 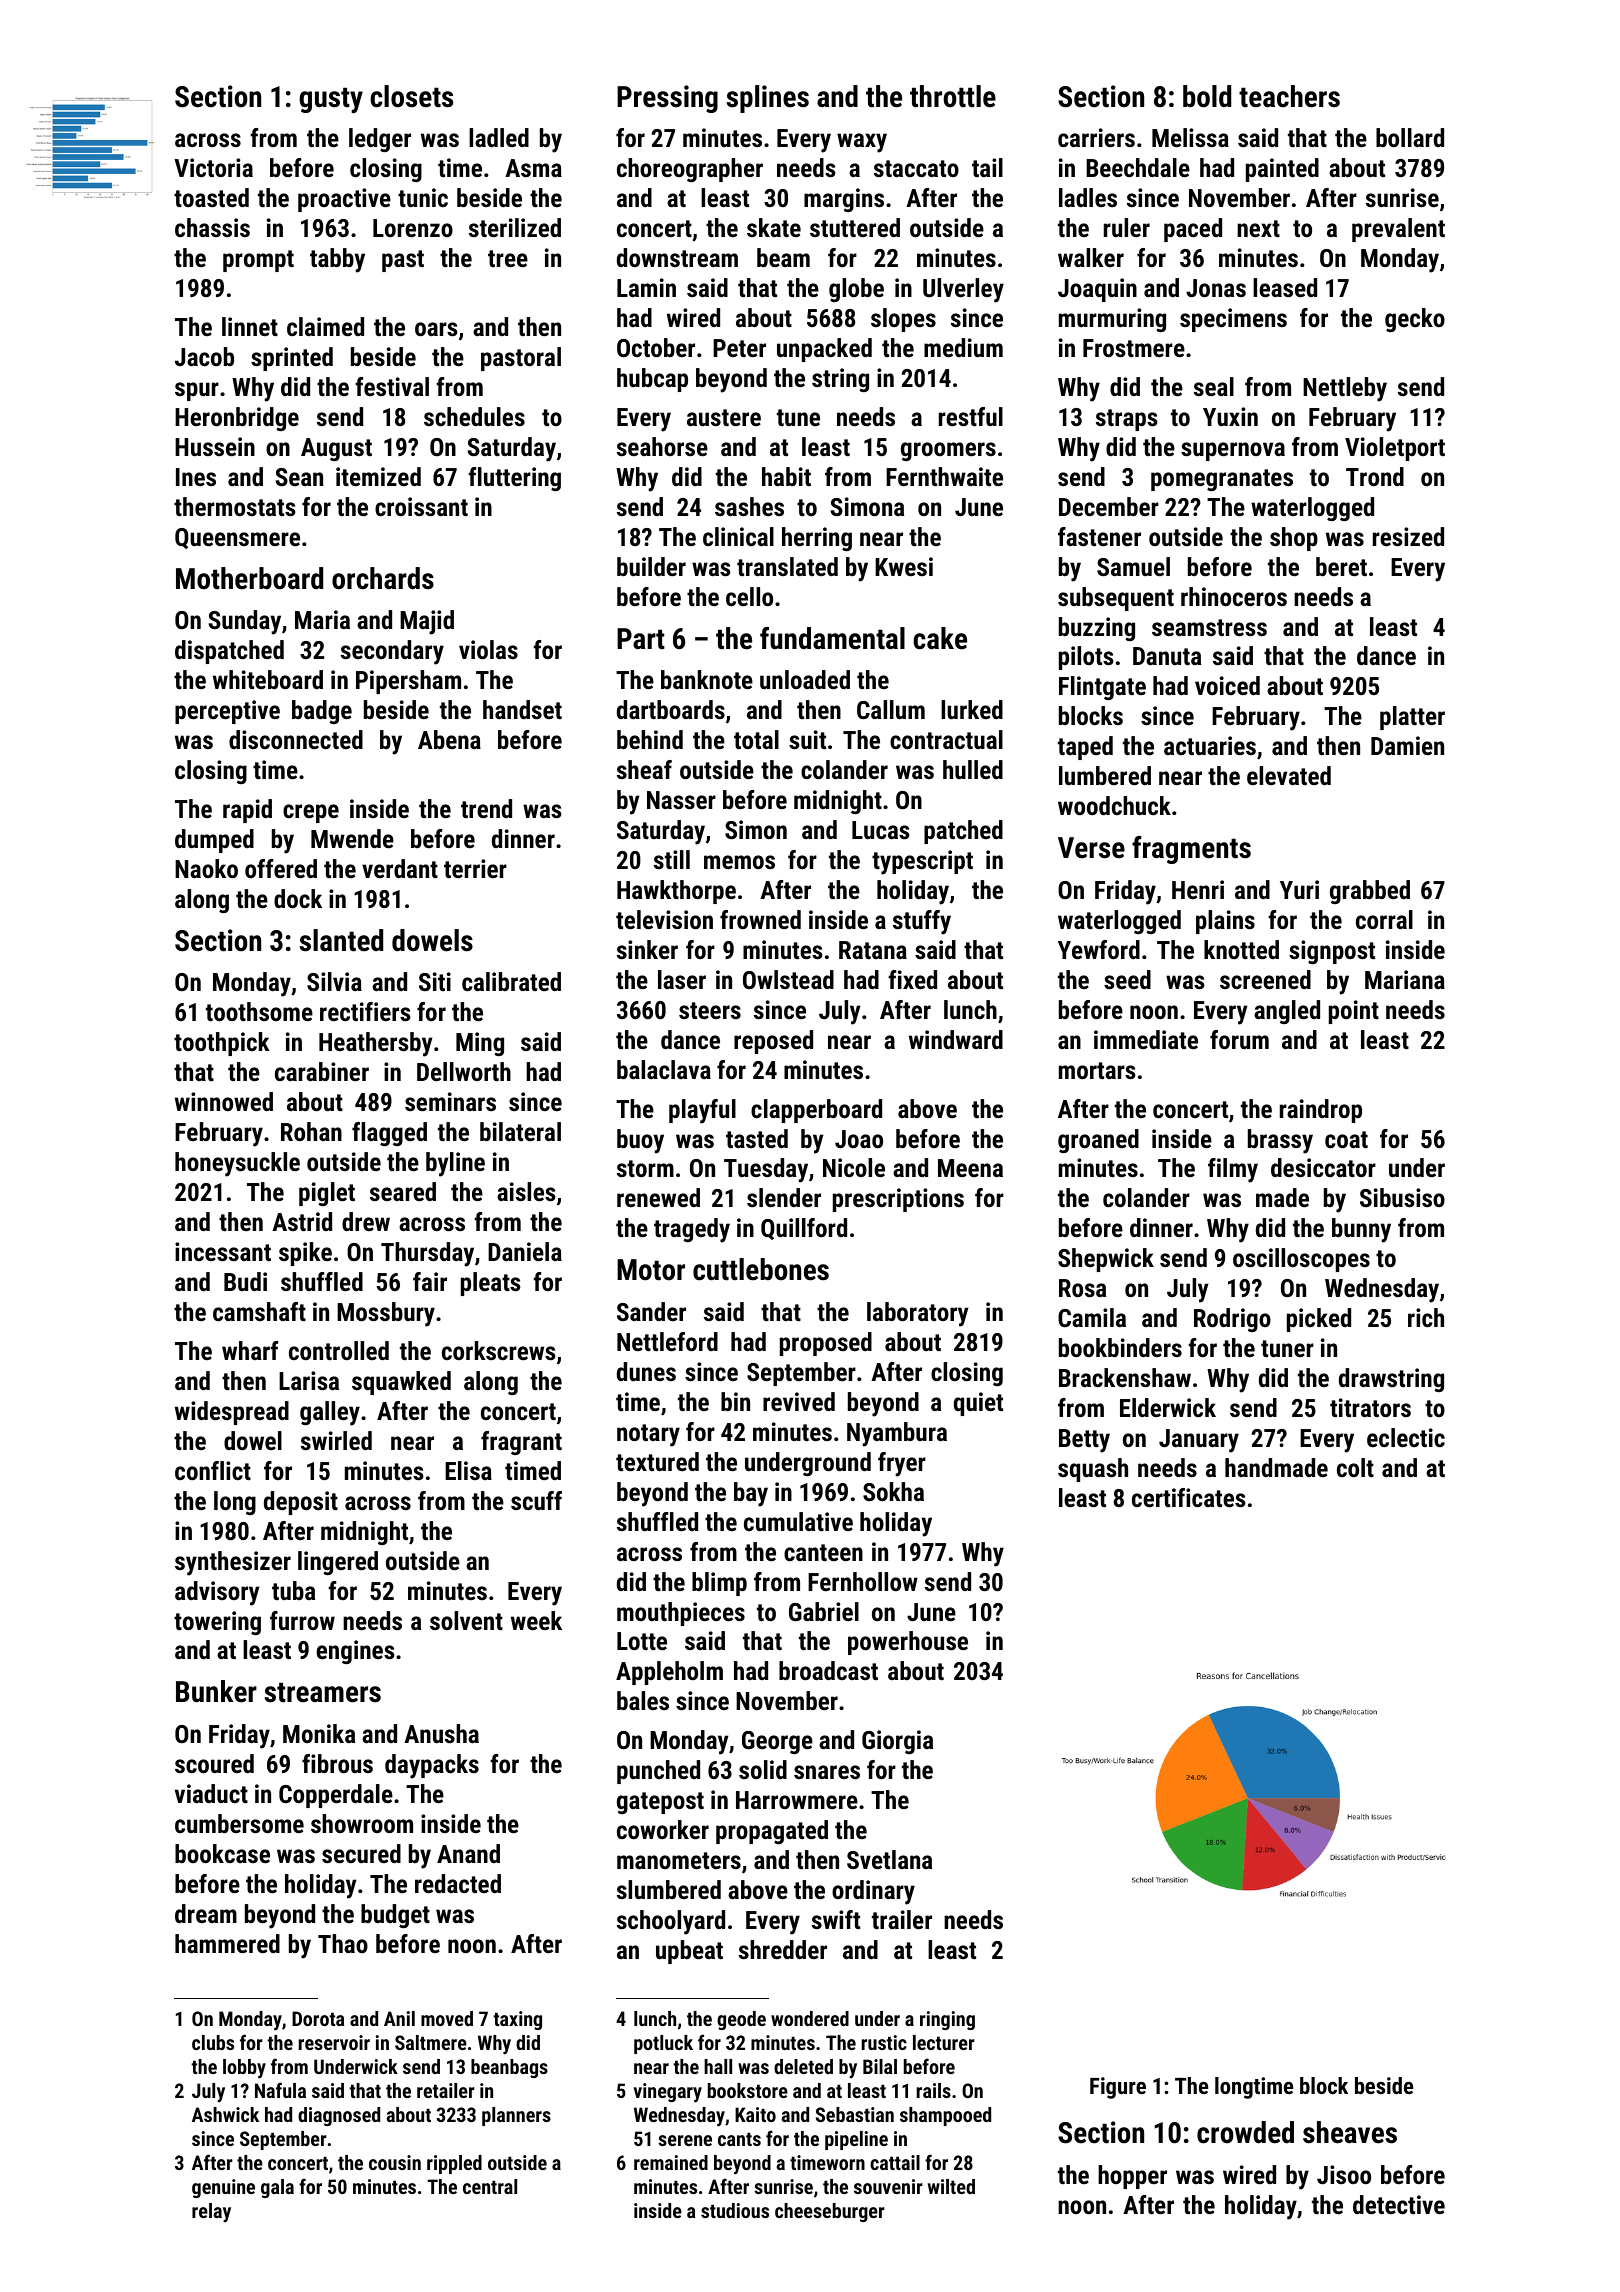 What do you see at coordinates (1189, 1497) in the document?
I see `certificates` at bounding box center [1189, 1497].
